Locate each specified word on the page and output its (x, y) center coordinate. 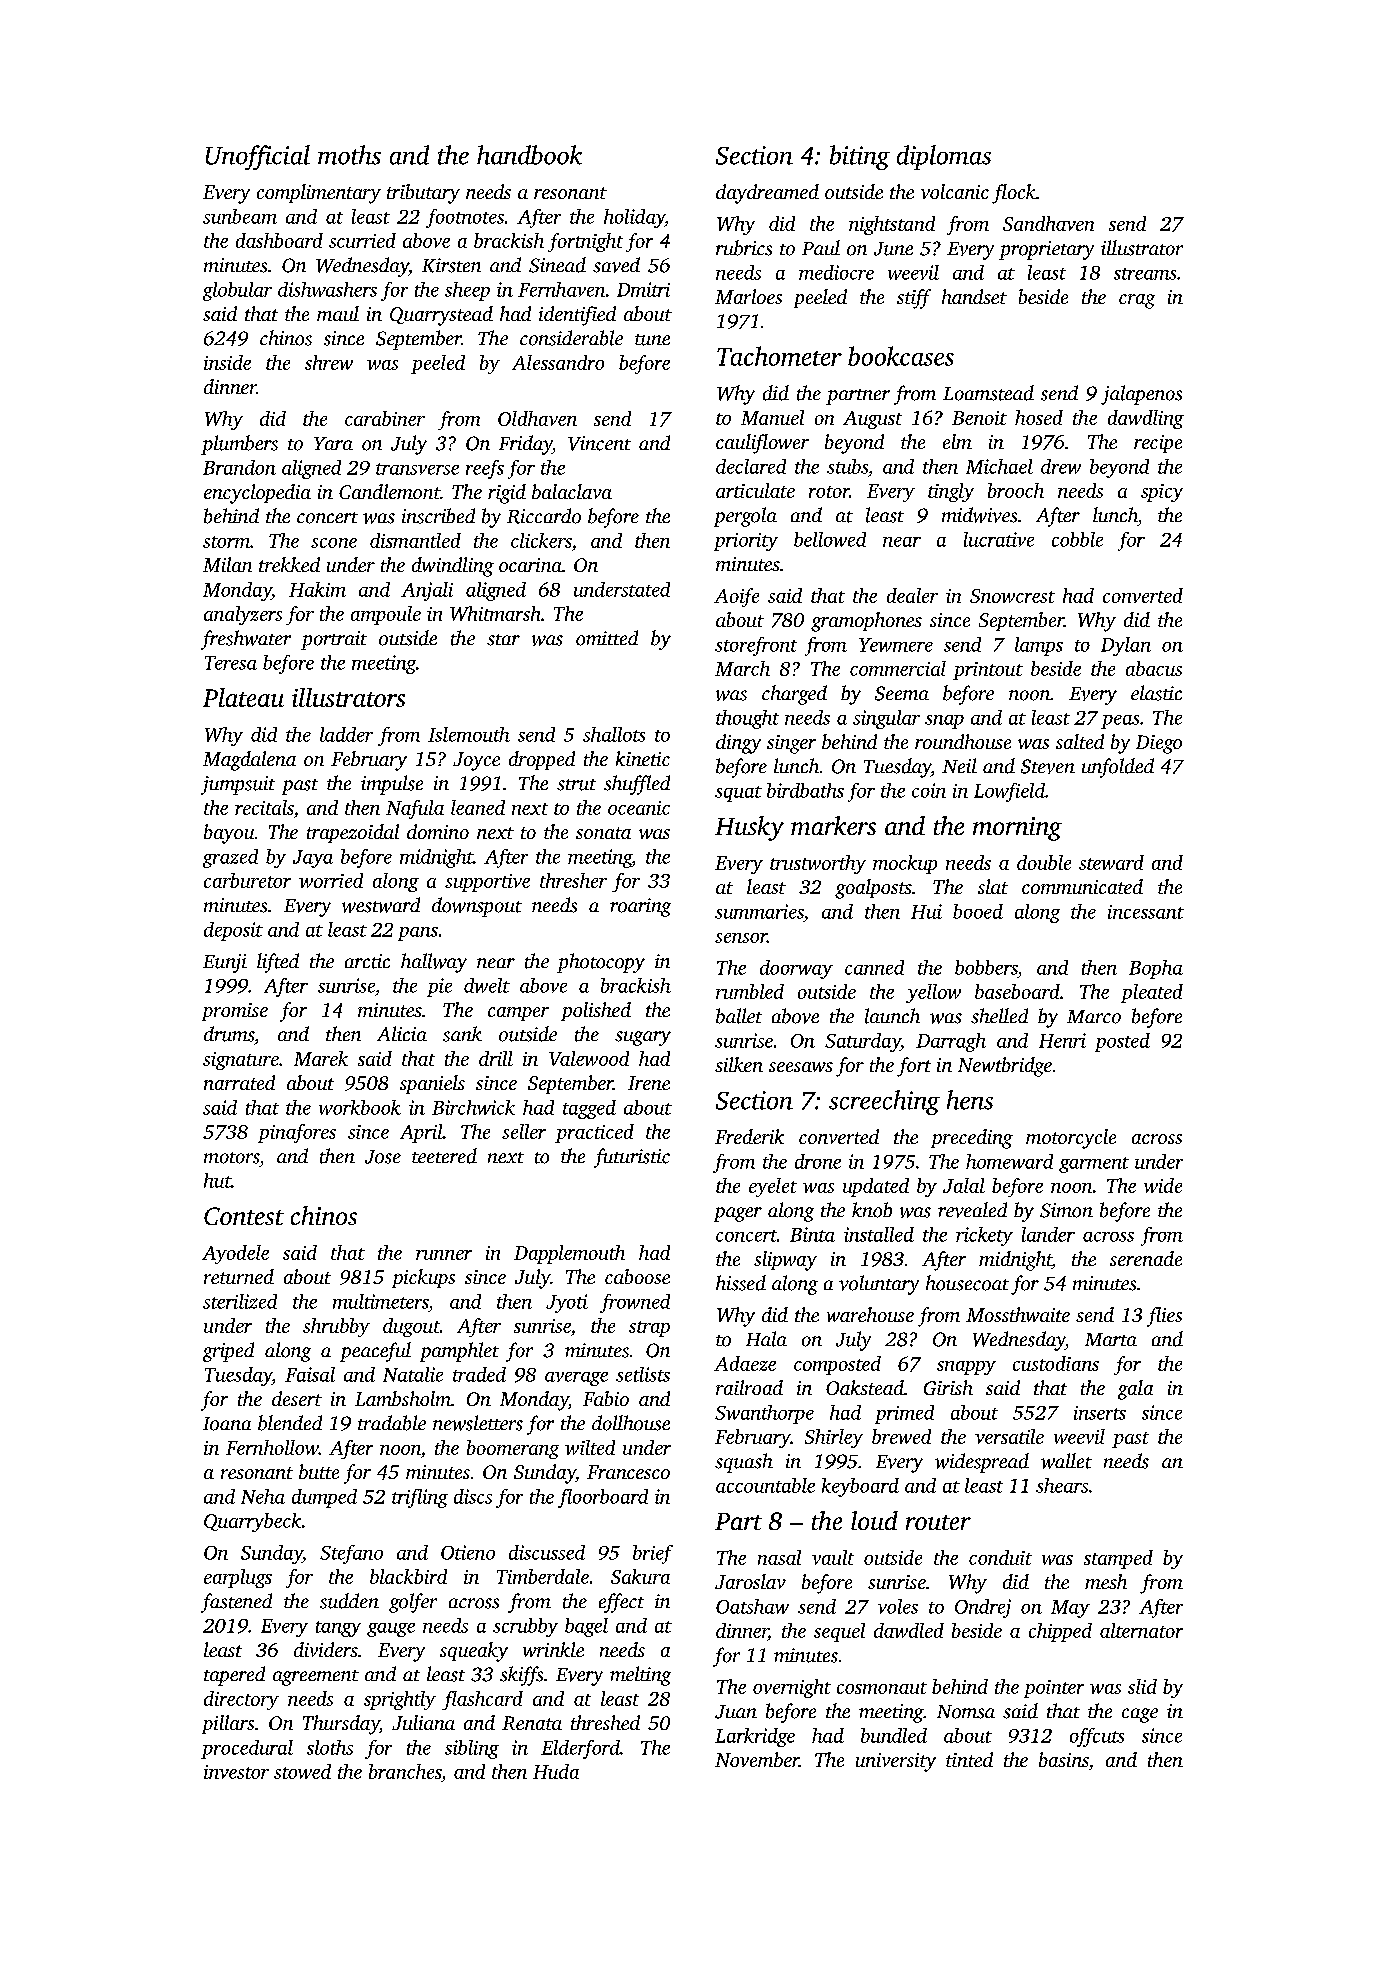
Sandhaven (1048, 223)
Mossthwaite (1018, 1314)
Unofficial (258, 157)
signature (241, 1061)
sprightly (400, 1700)
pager (738, 1214)
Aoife (736, 597)
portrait (334, 640)
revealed (972, 1210)
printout (988, 671)
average (576, 1379)
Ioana (227, 1424)
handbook (529, 155)
